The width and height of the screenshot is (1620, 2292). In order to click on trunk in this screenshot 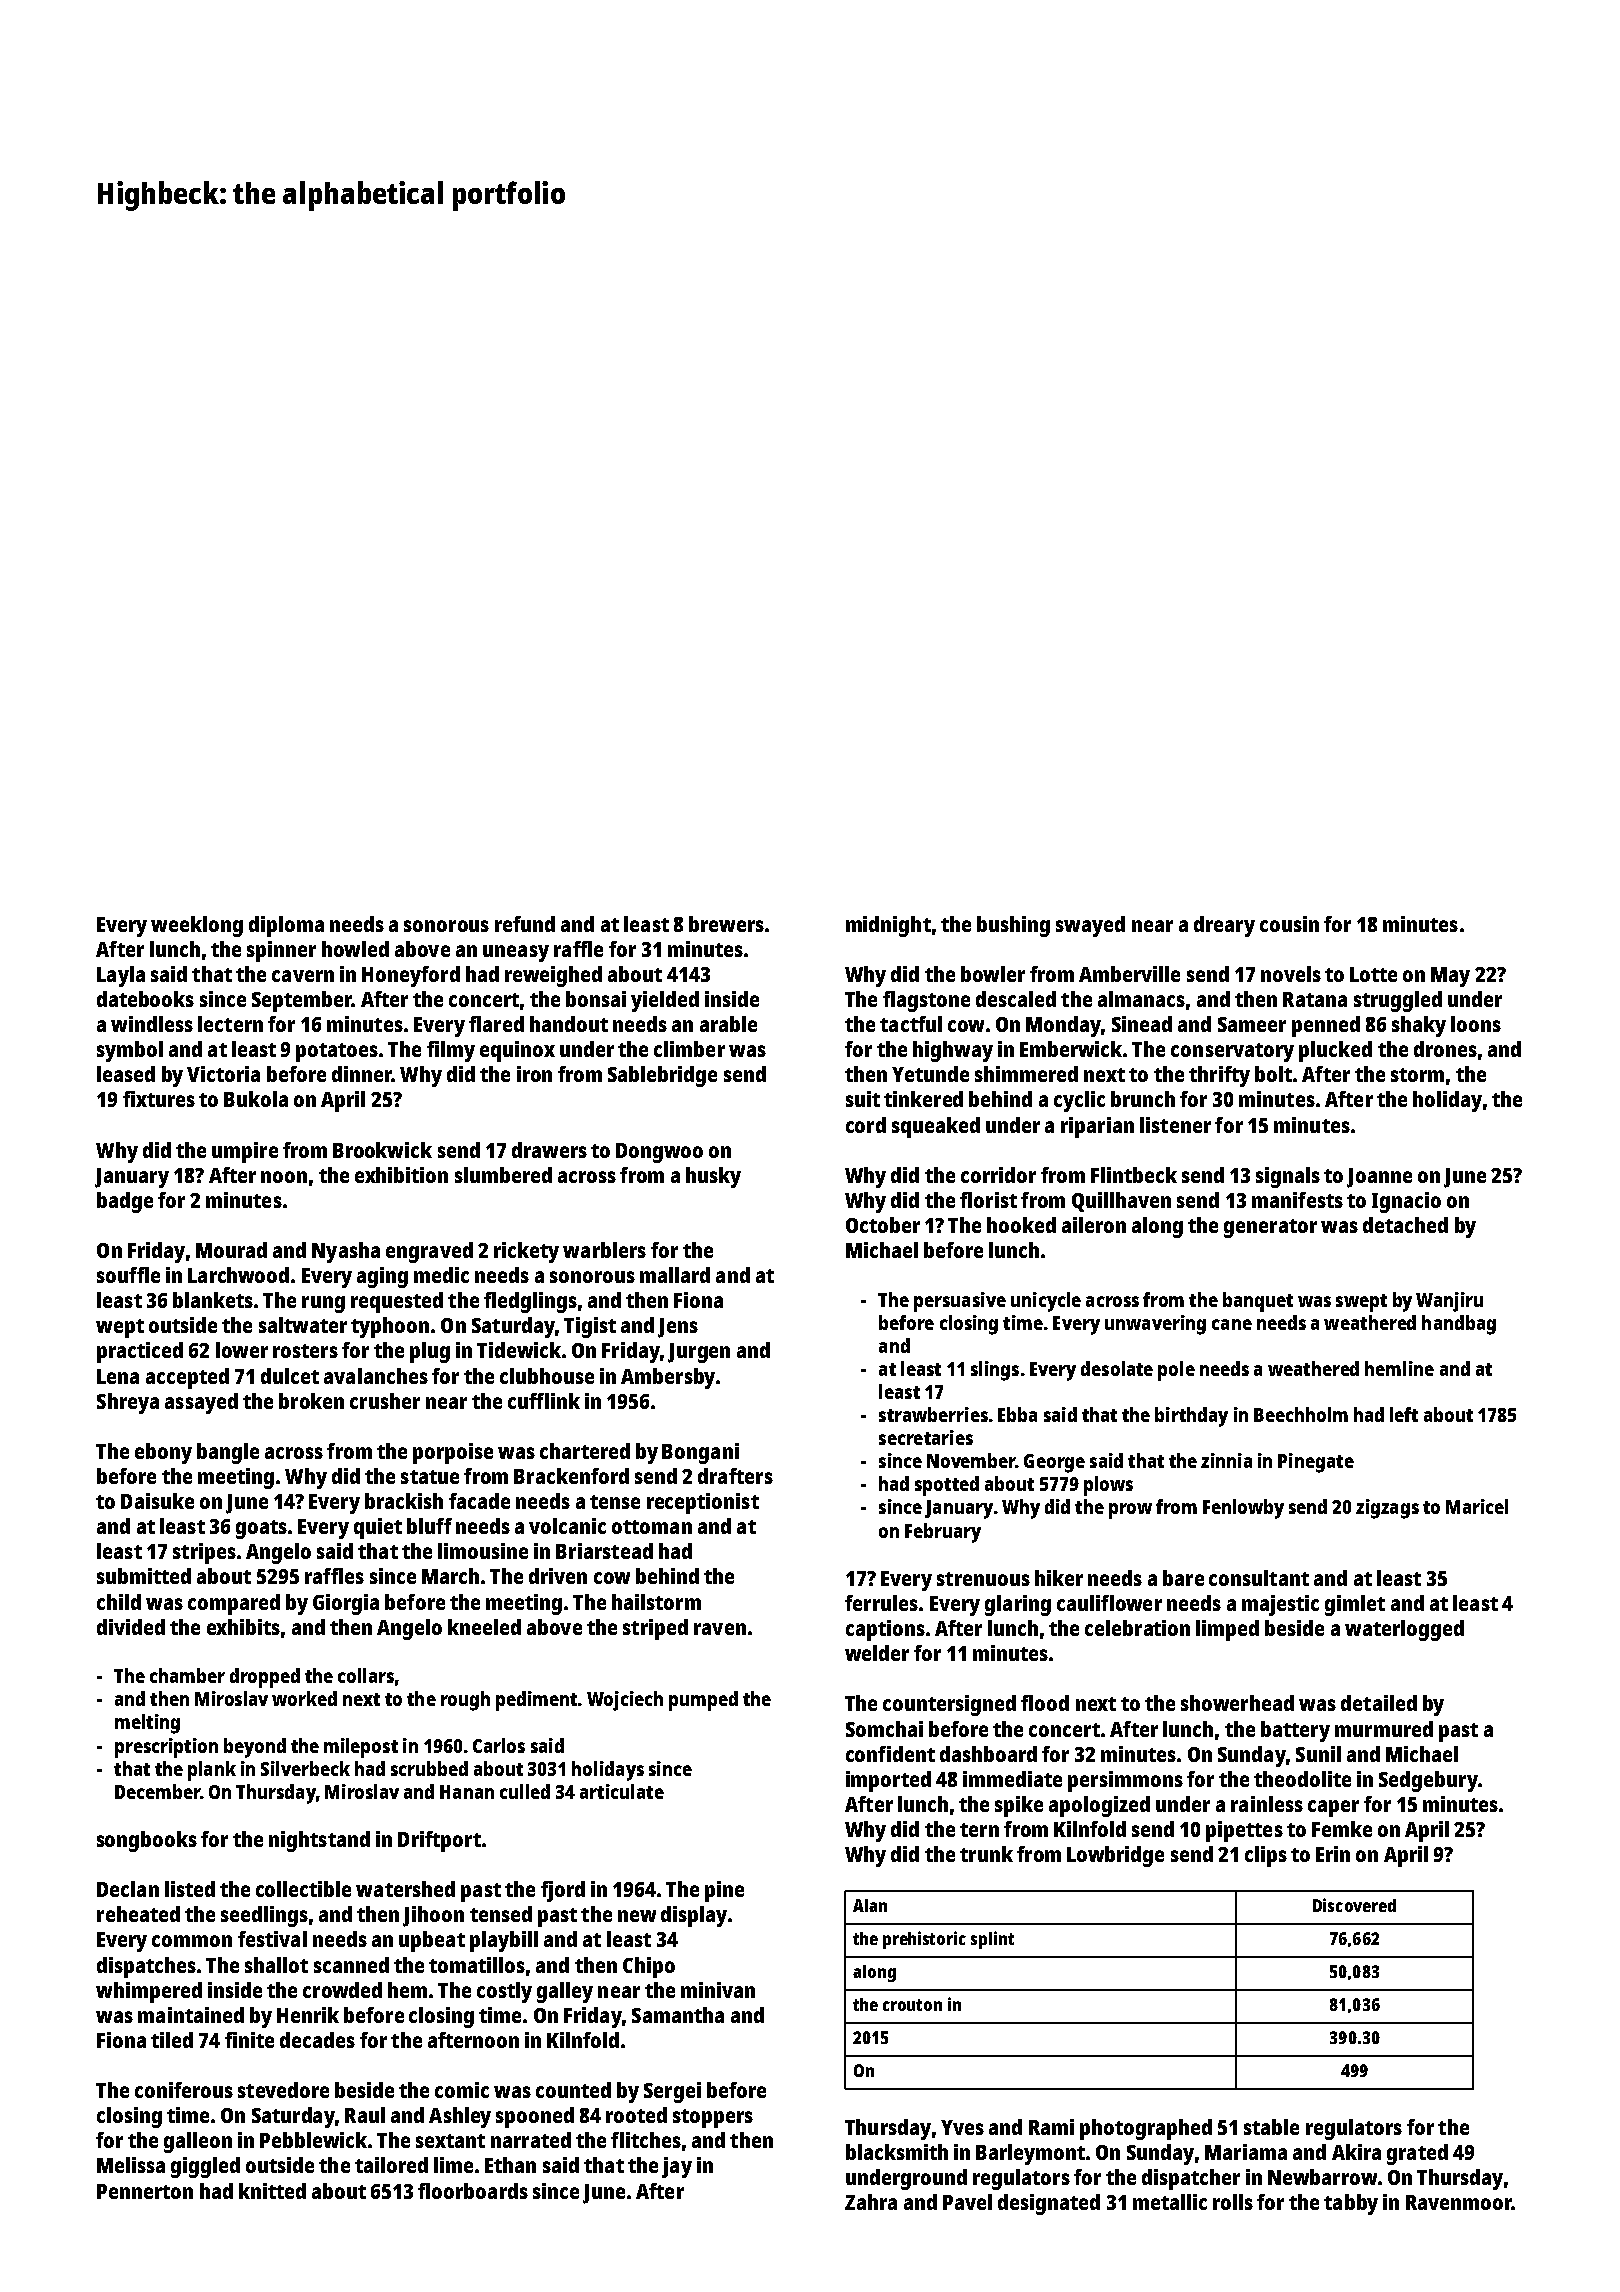, I will do `click(986, 1854)`.
